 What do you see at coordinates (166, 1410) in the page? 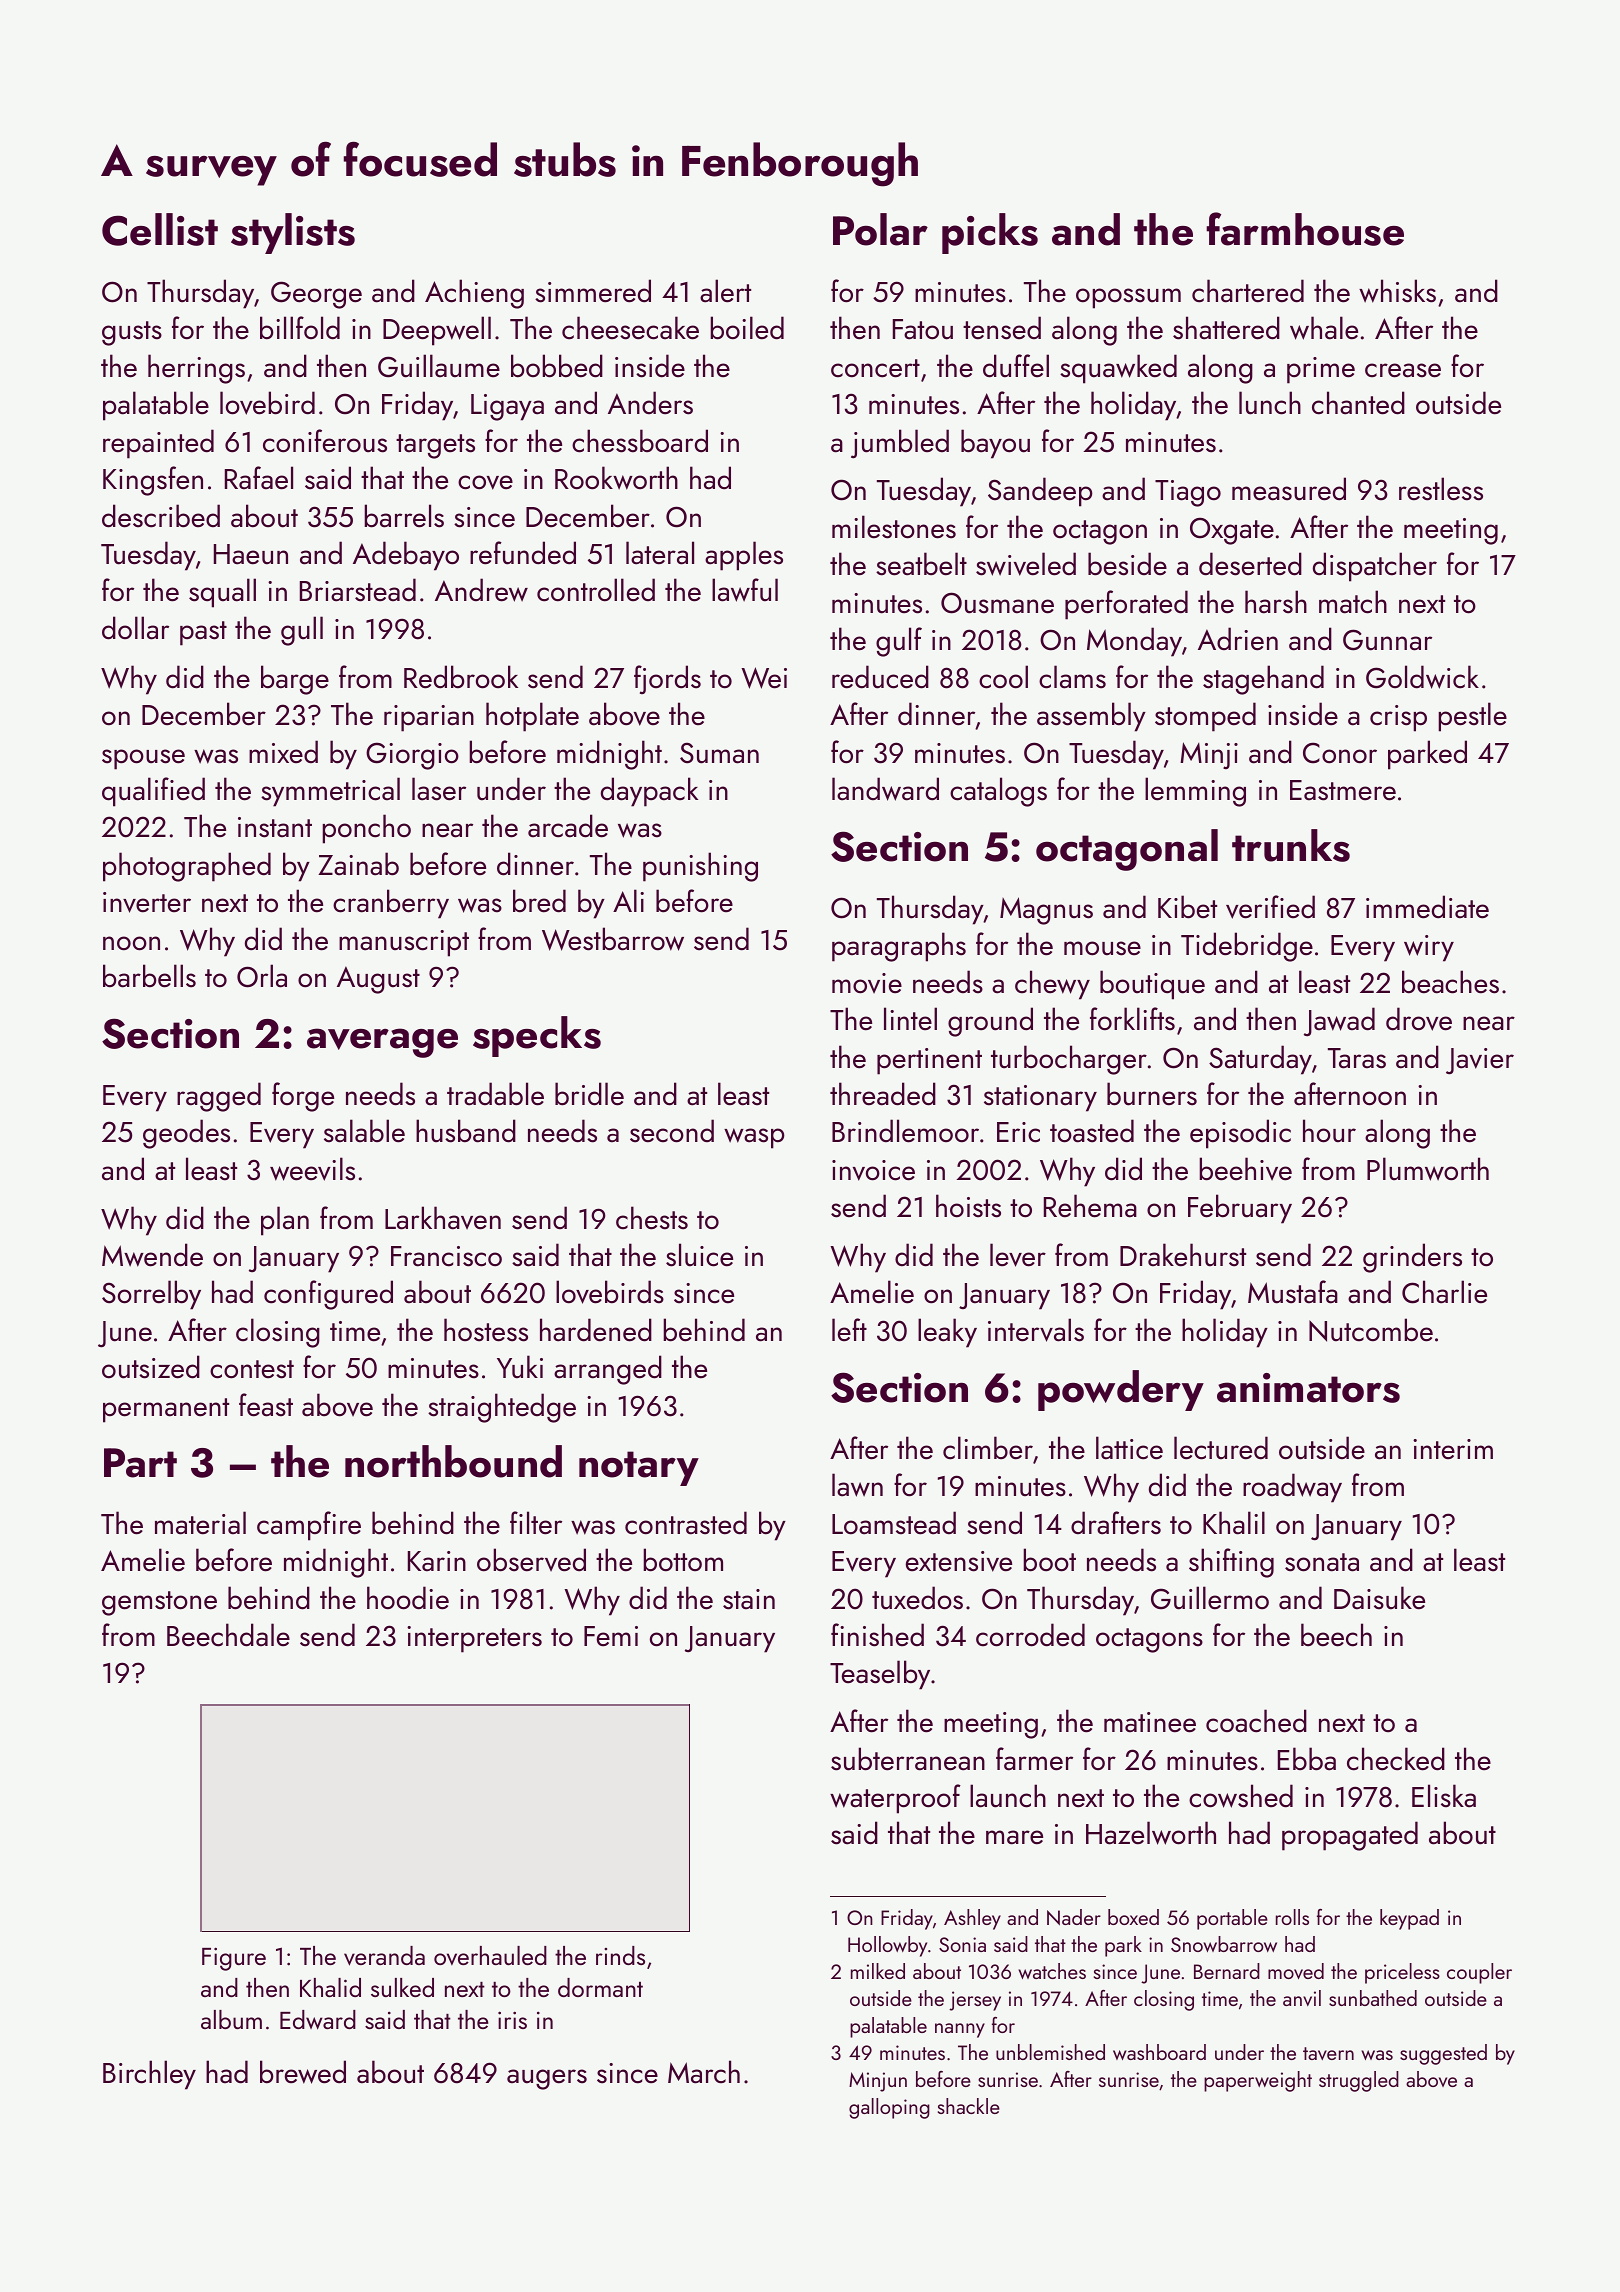
I see `permanent` at bounding box center [166, 1410].
